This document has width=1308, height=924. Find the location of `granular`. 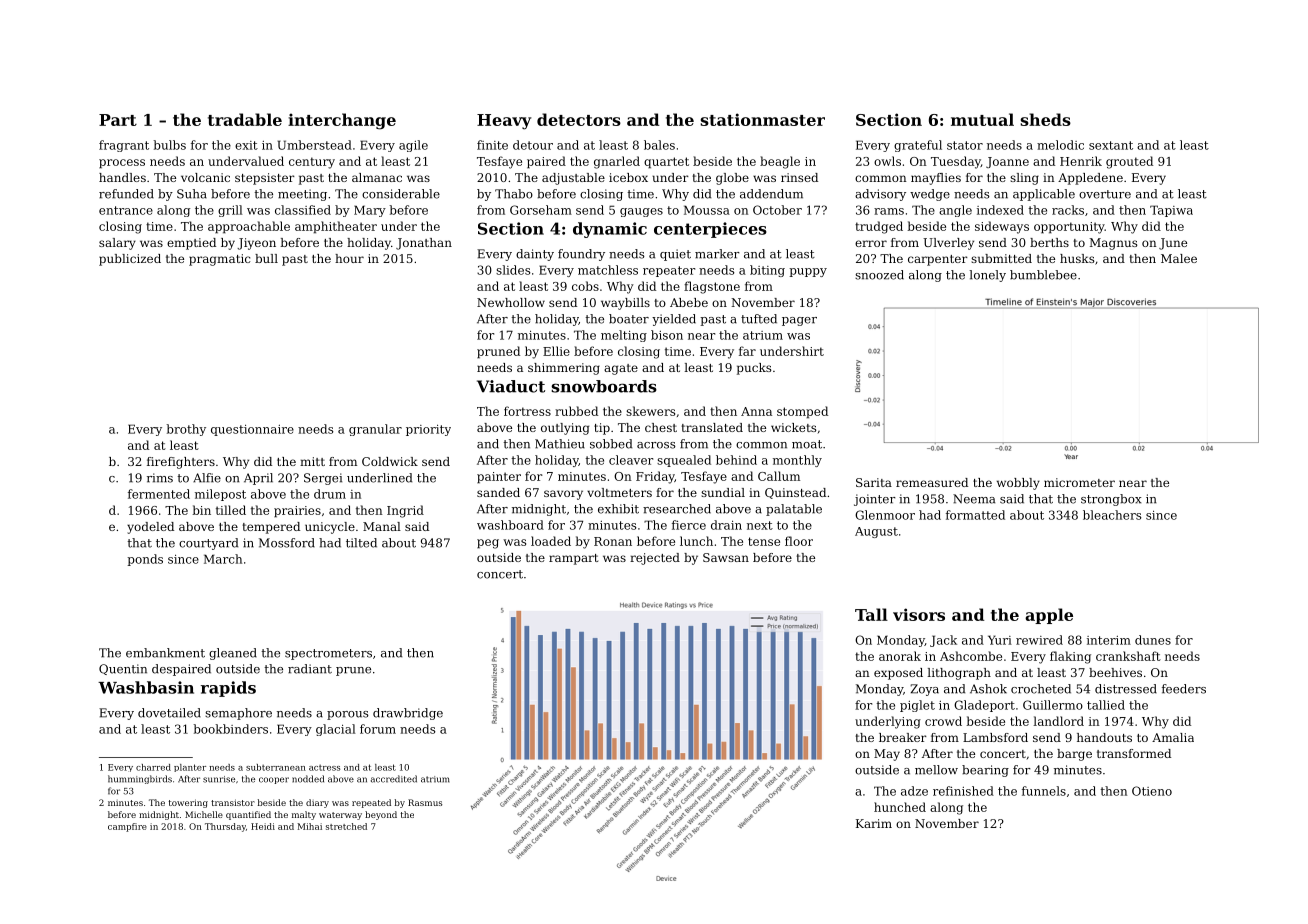

granular is located at coordinates (375, 430).
